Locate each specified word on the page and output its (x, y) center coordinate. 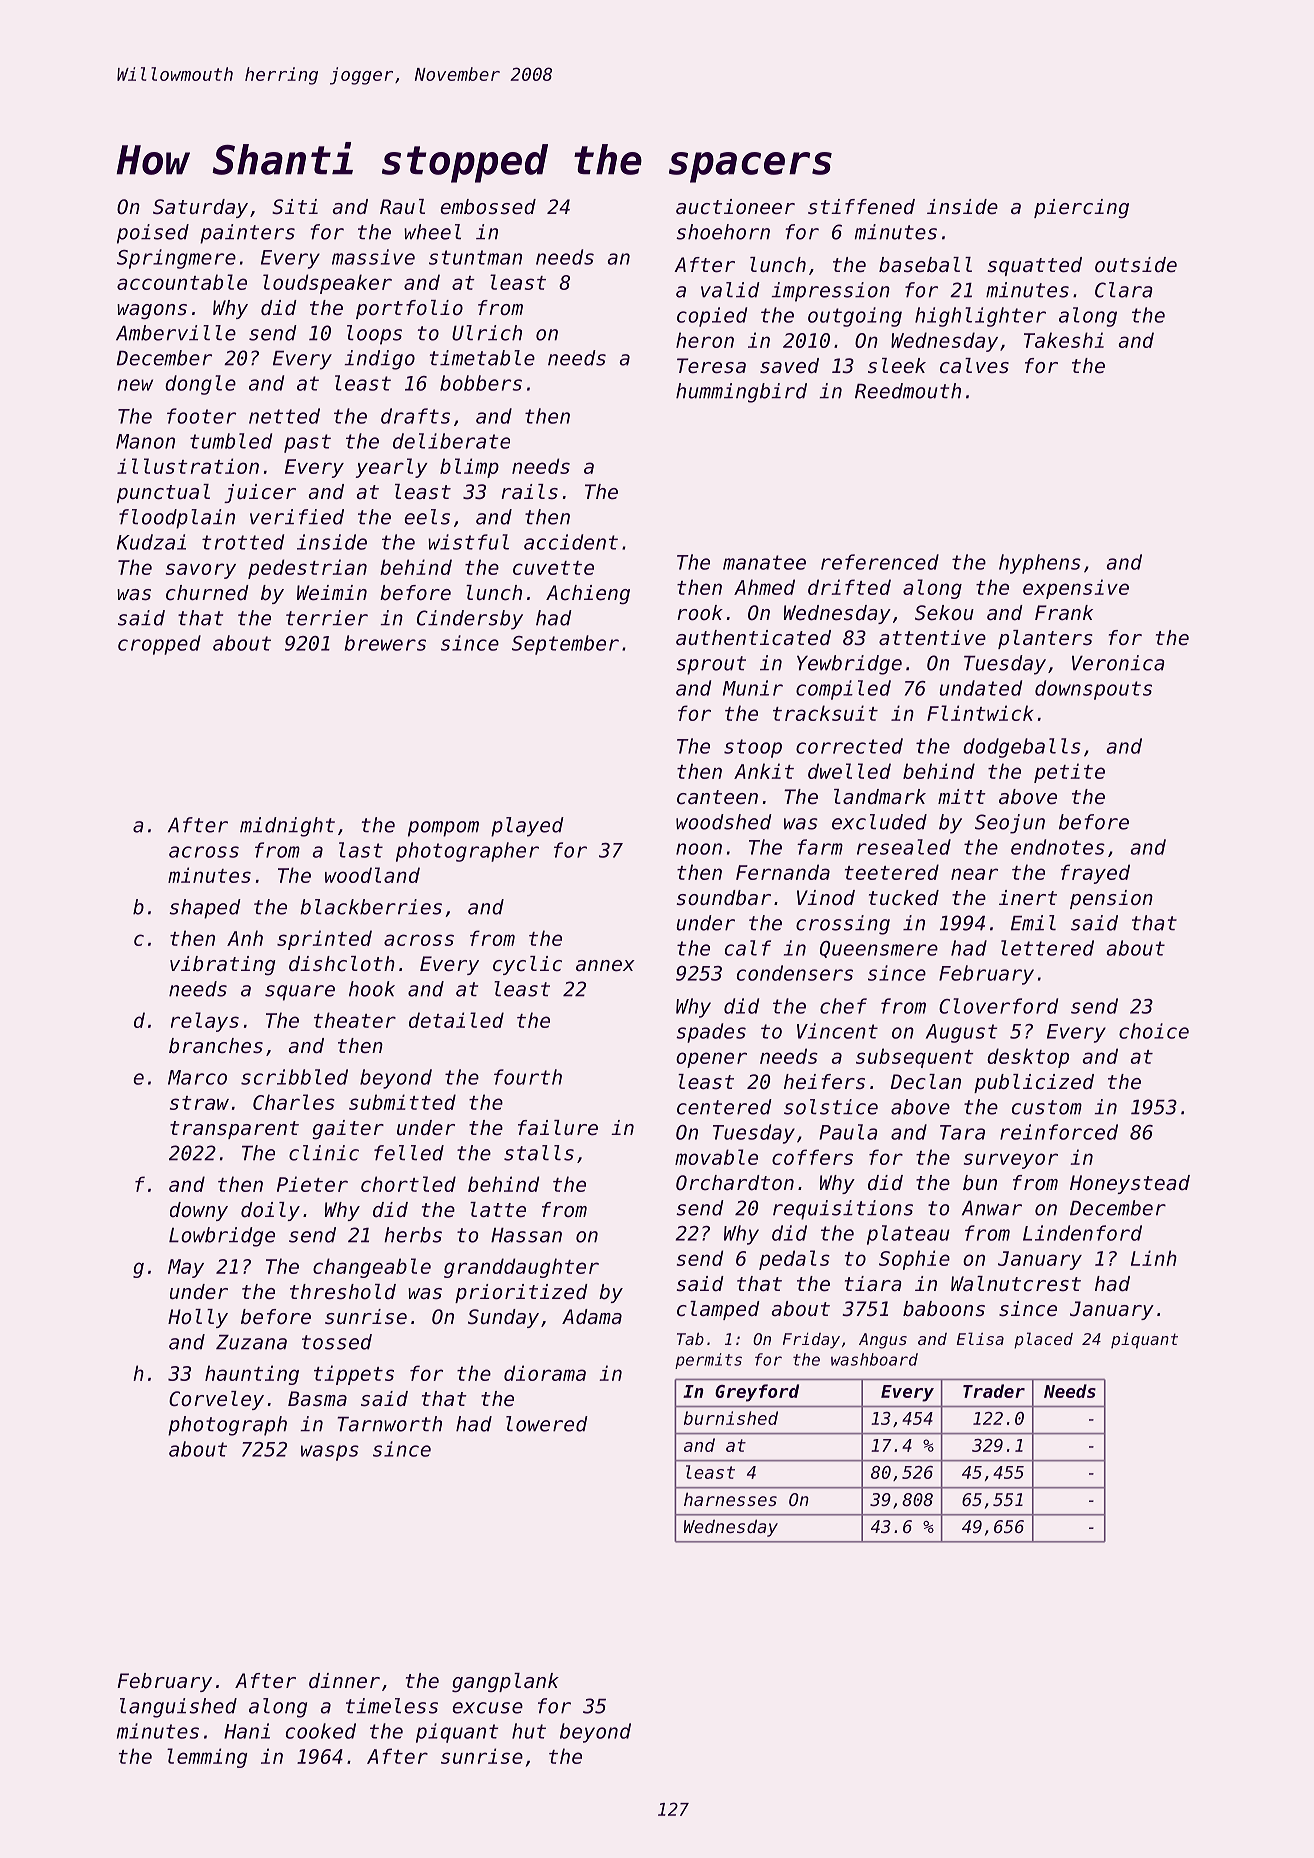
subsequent (915, 1058)
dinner (344, 1681)
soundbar (724, 898)
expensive (1076, 589)
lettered (1047, 948)
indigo (379, 360)
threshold (343, 1292)
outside (1136, 265)
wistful (468, 542)
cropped (159, 645)
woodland (372, 875)
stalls (539, 1153)
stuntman (475, 257)
